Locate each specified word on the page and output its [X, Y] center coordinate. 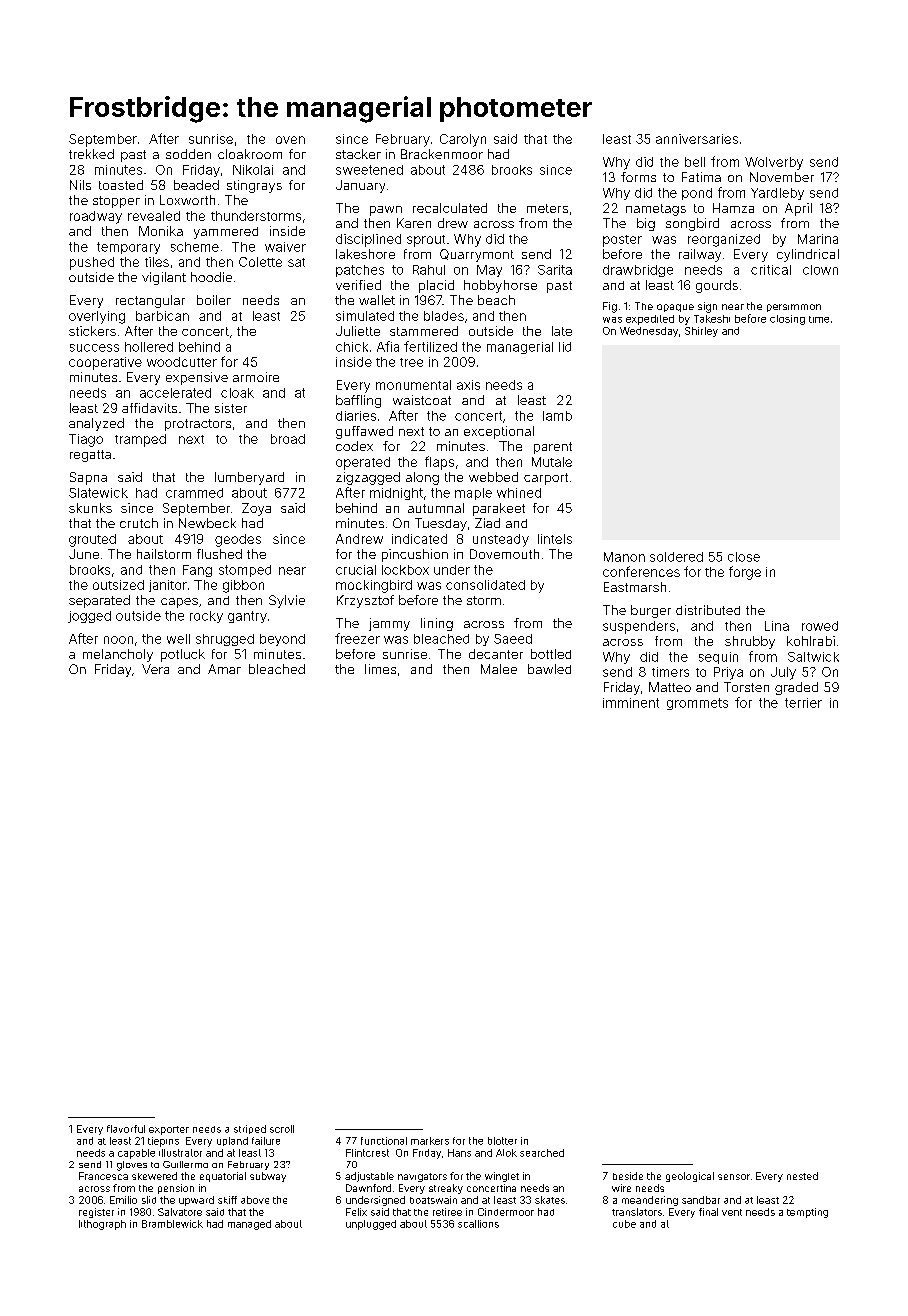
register [96, 1213]
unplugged [371, 1225]
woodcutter [182, 362]
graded [796, 688]
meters [547, 208]
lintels [555, 539]
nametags [656, 210]
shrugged [225, 640]
